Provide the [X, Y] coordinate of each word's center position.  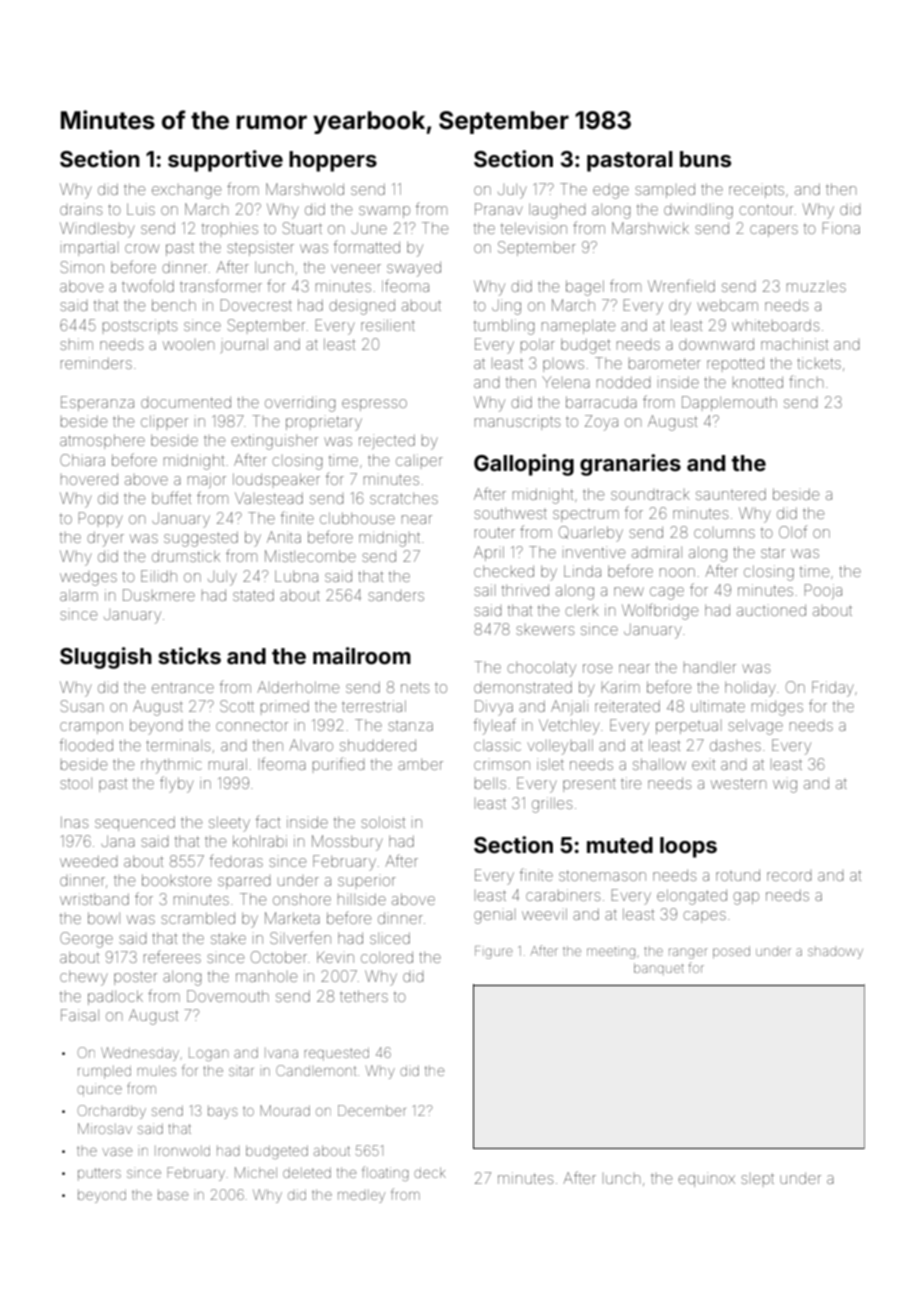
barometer [665, 363]
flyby [177, 784]
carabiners [563, 895]
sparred [244, 883]
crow [142, 248]
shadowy [835, 953]
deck [430, 1172]
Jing [506, 307]
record [789, 876]
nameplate [578, 326]
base [173, 1194]
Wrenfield [681, 285]
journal [244, 345]
